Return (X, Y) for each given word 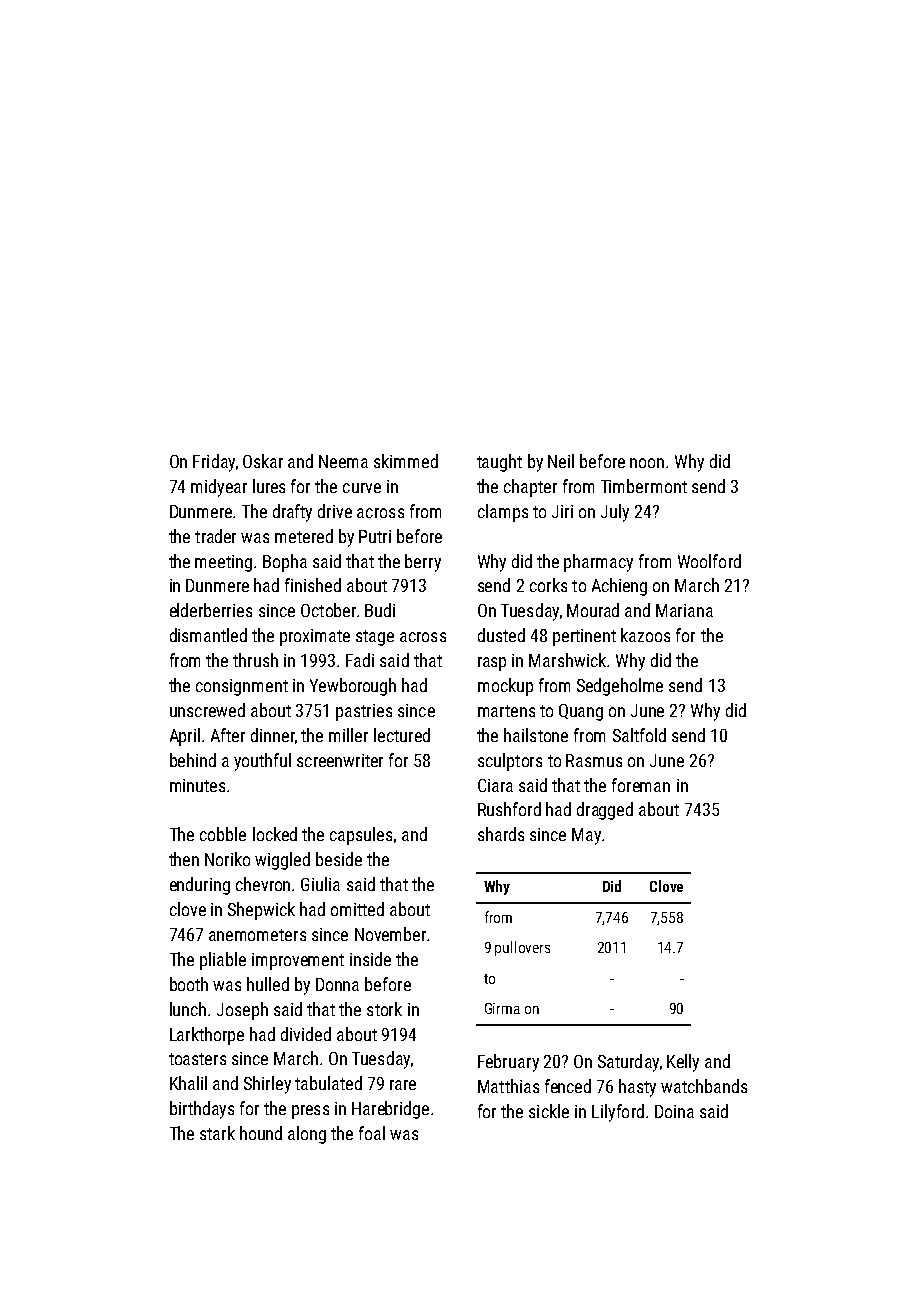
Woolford (709, 561)
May (586, 836)
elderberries (211, 610)
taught (499, 463)
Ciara (495, 785)
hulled (268, 984)
